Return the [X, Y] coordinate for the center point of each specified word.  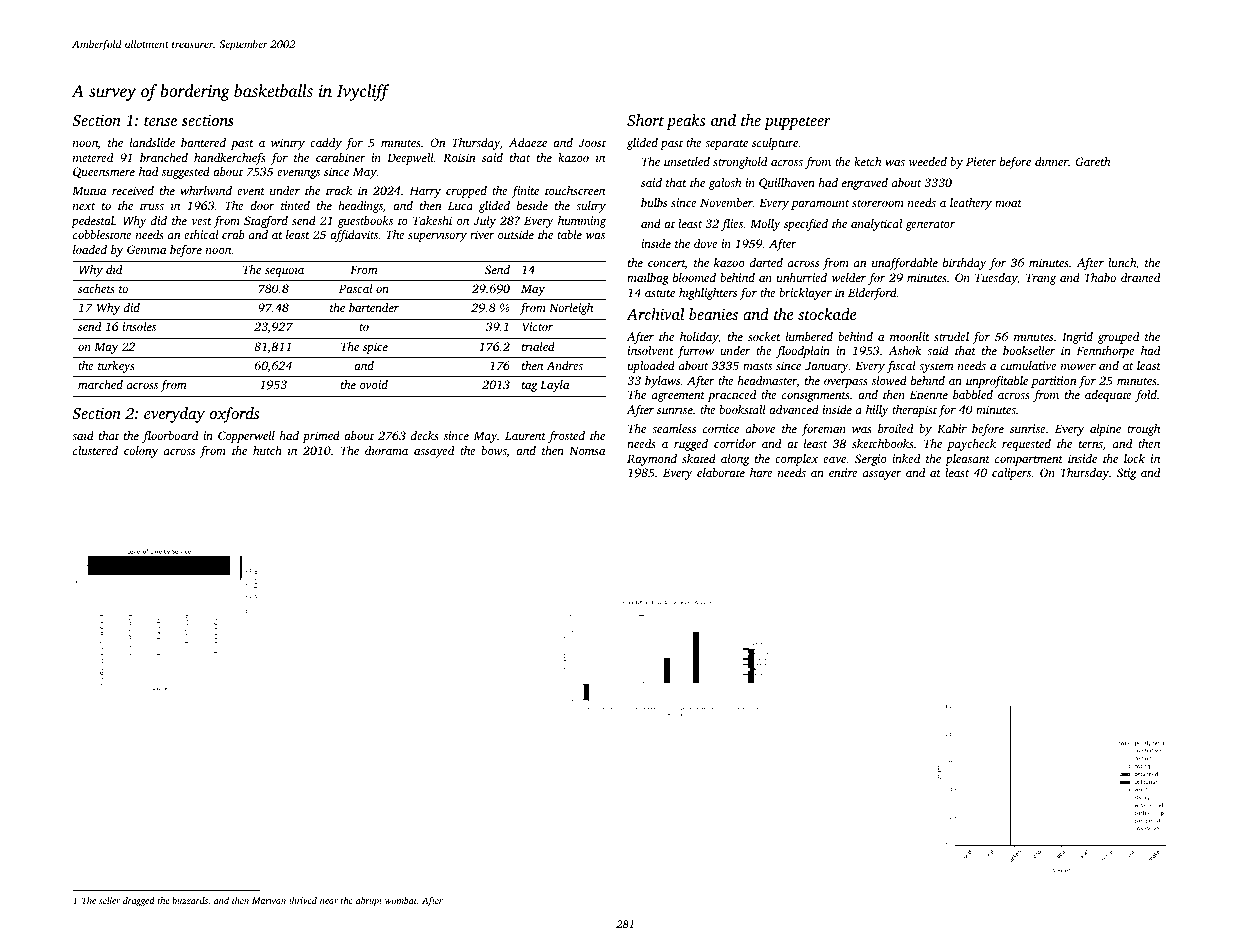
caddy [326, 144]
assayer [882, 475]
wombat [401, 900]
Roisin [459, 157]
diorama [386, 450]
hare [761, 472]
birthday [965, 264]
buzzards [190, 900]
